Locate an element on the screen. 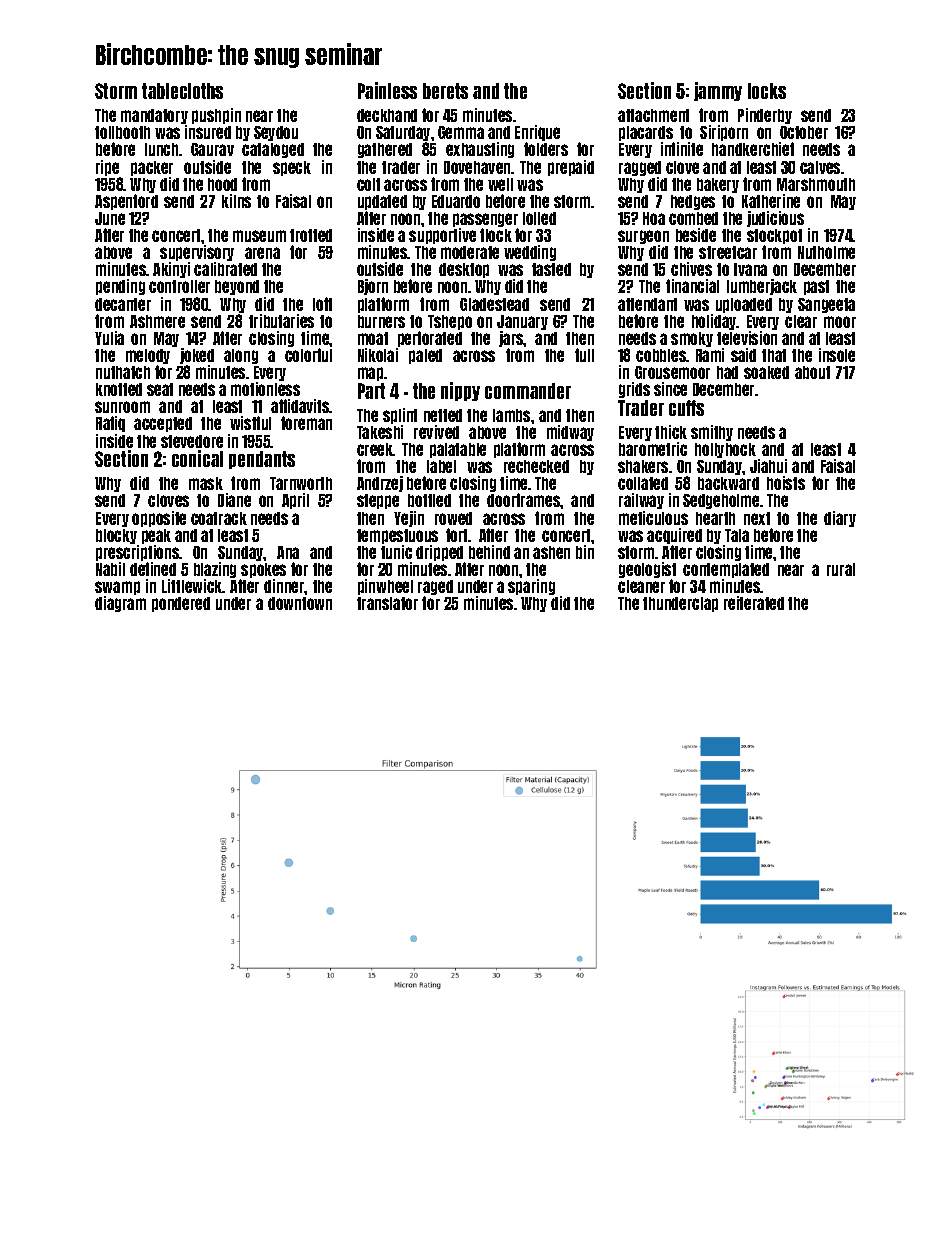 The height and width of the screenshot is (1233, 952). Gladestead is located at coordinates (494, 304).
